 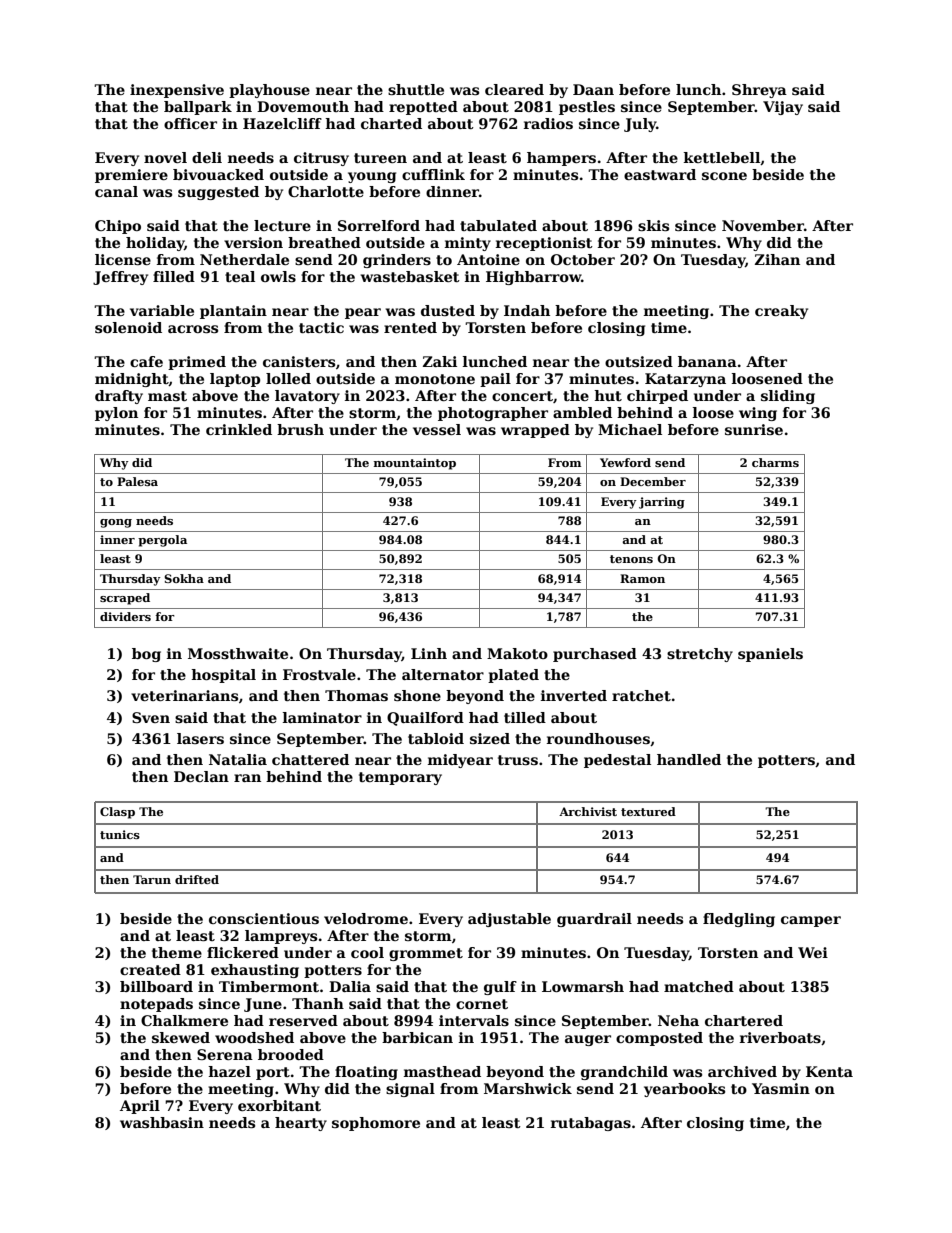 I want to click on sliding, so click(x=788, y=397).
